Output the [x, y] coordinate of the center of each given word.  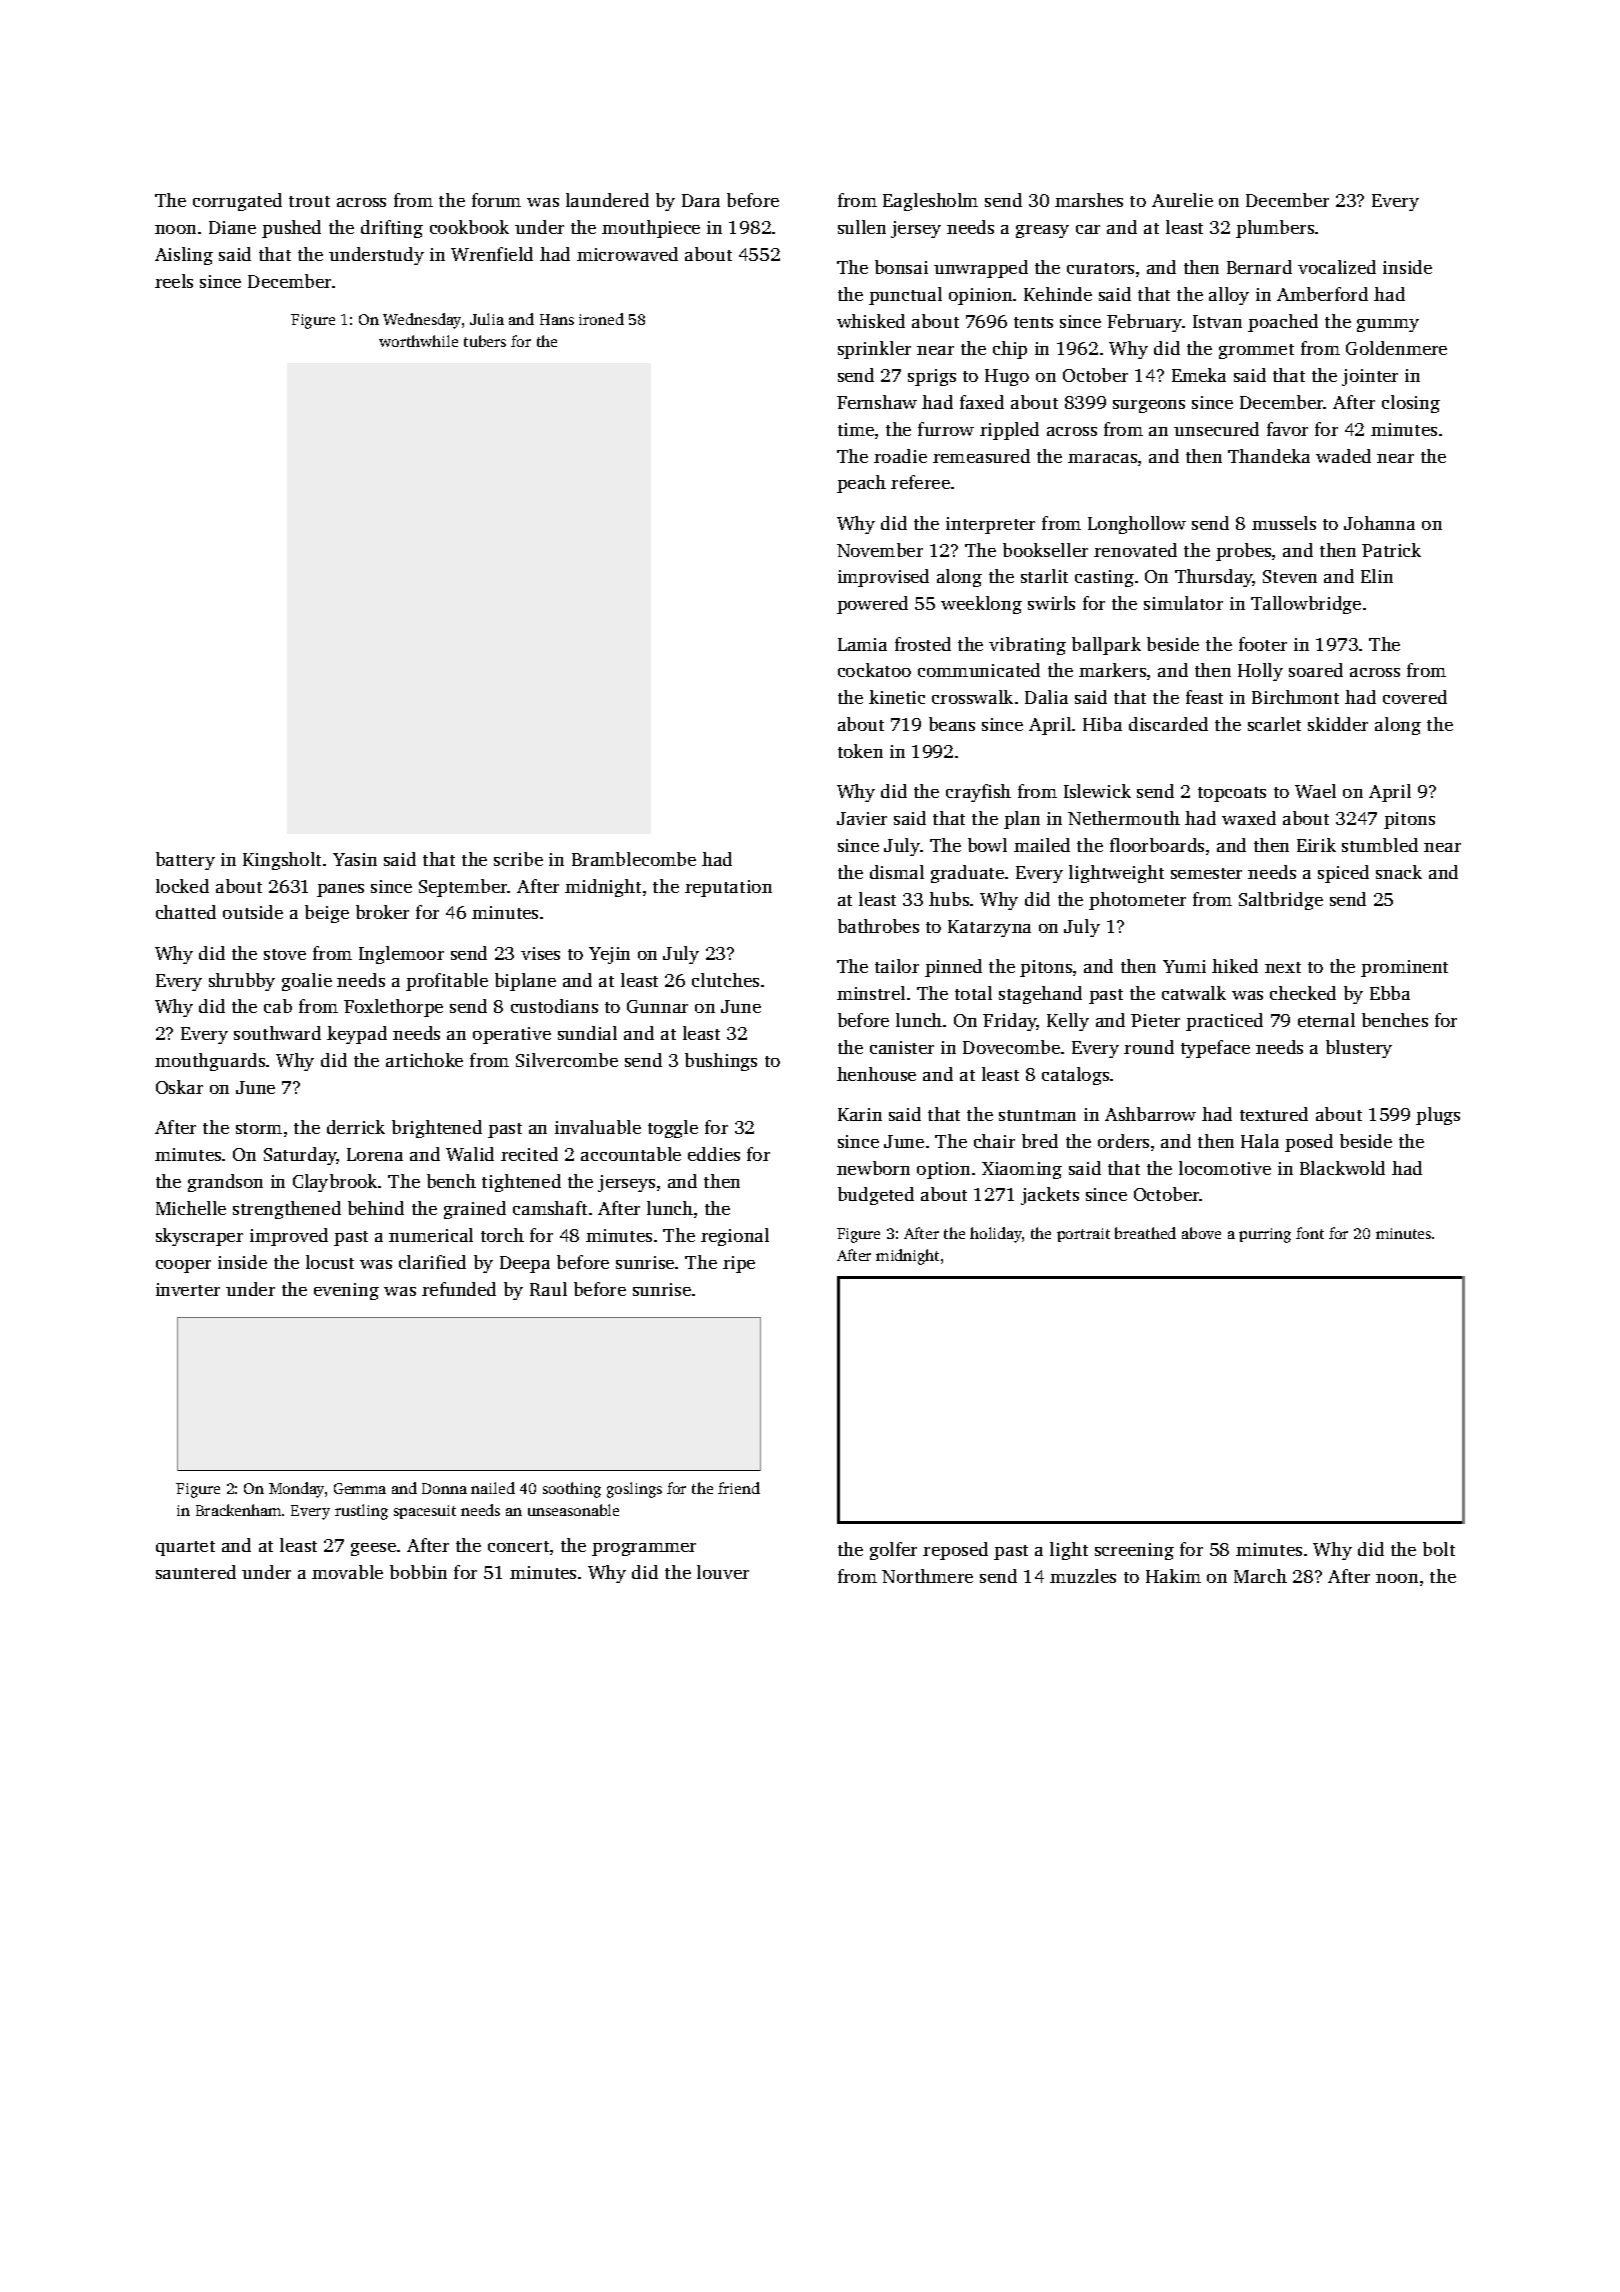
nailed [493, 1488]
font [1310, 1233]
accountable [631, 1154]
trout [309, 201]
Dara [701, 200]
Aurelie [1182, 200]
